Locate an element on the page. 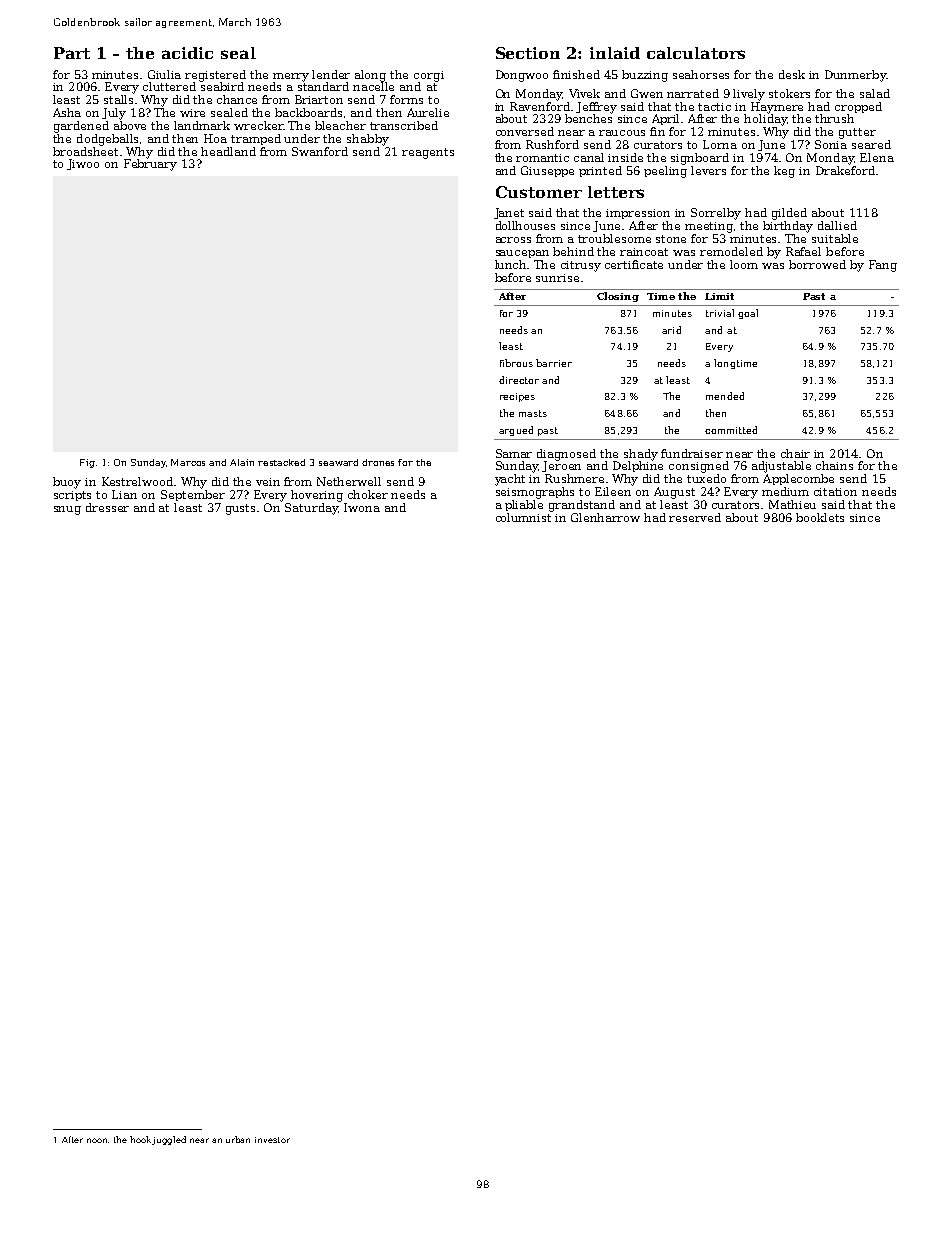 The width and height of the document is (952, 1233). columnist is located at coordinates (523, 517).
